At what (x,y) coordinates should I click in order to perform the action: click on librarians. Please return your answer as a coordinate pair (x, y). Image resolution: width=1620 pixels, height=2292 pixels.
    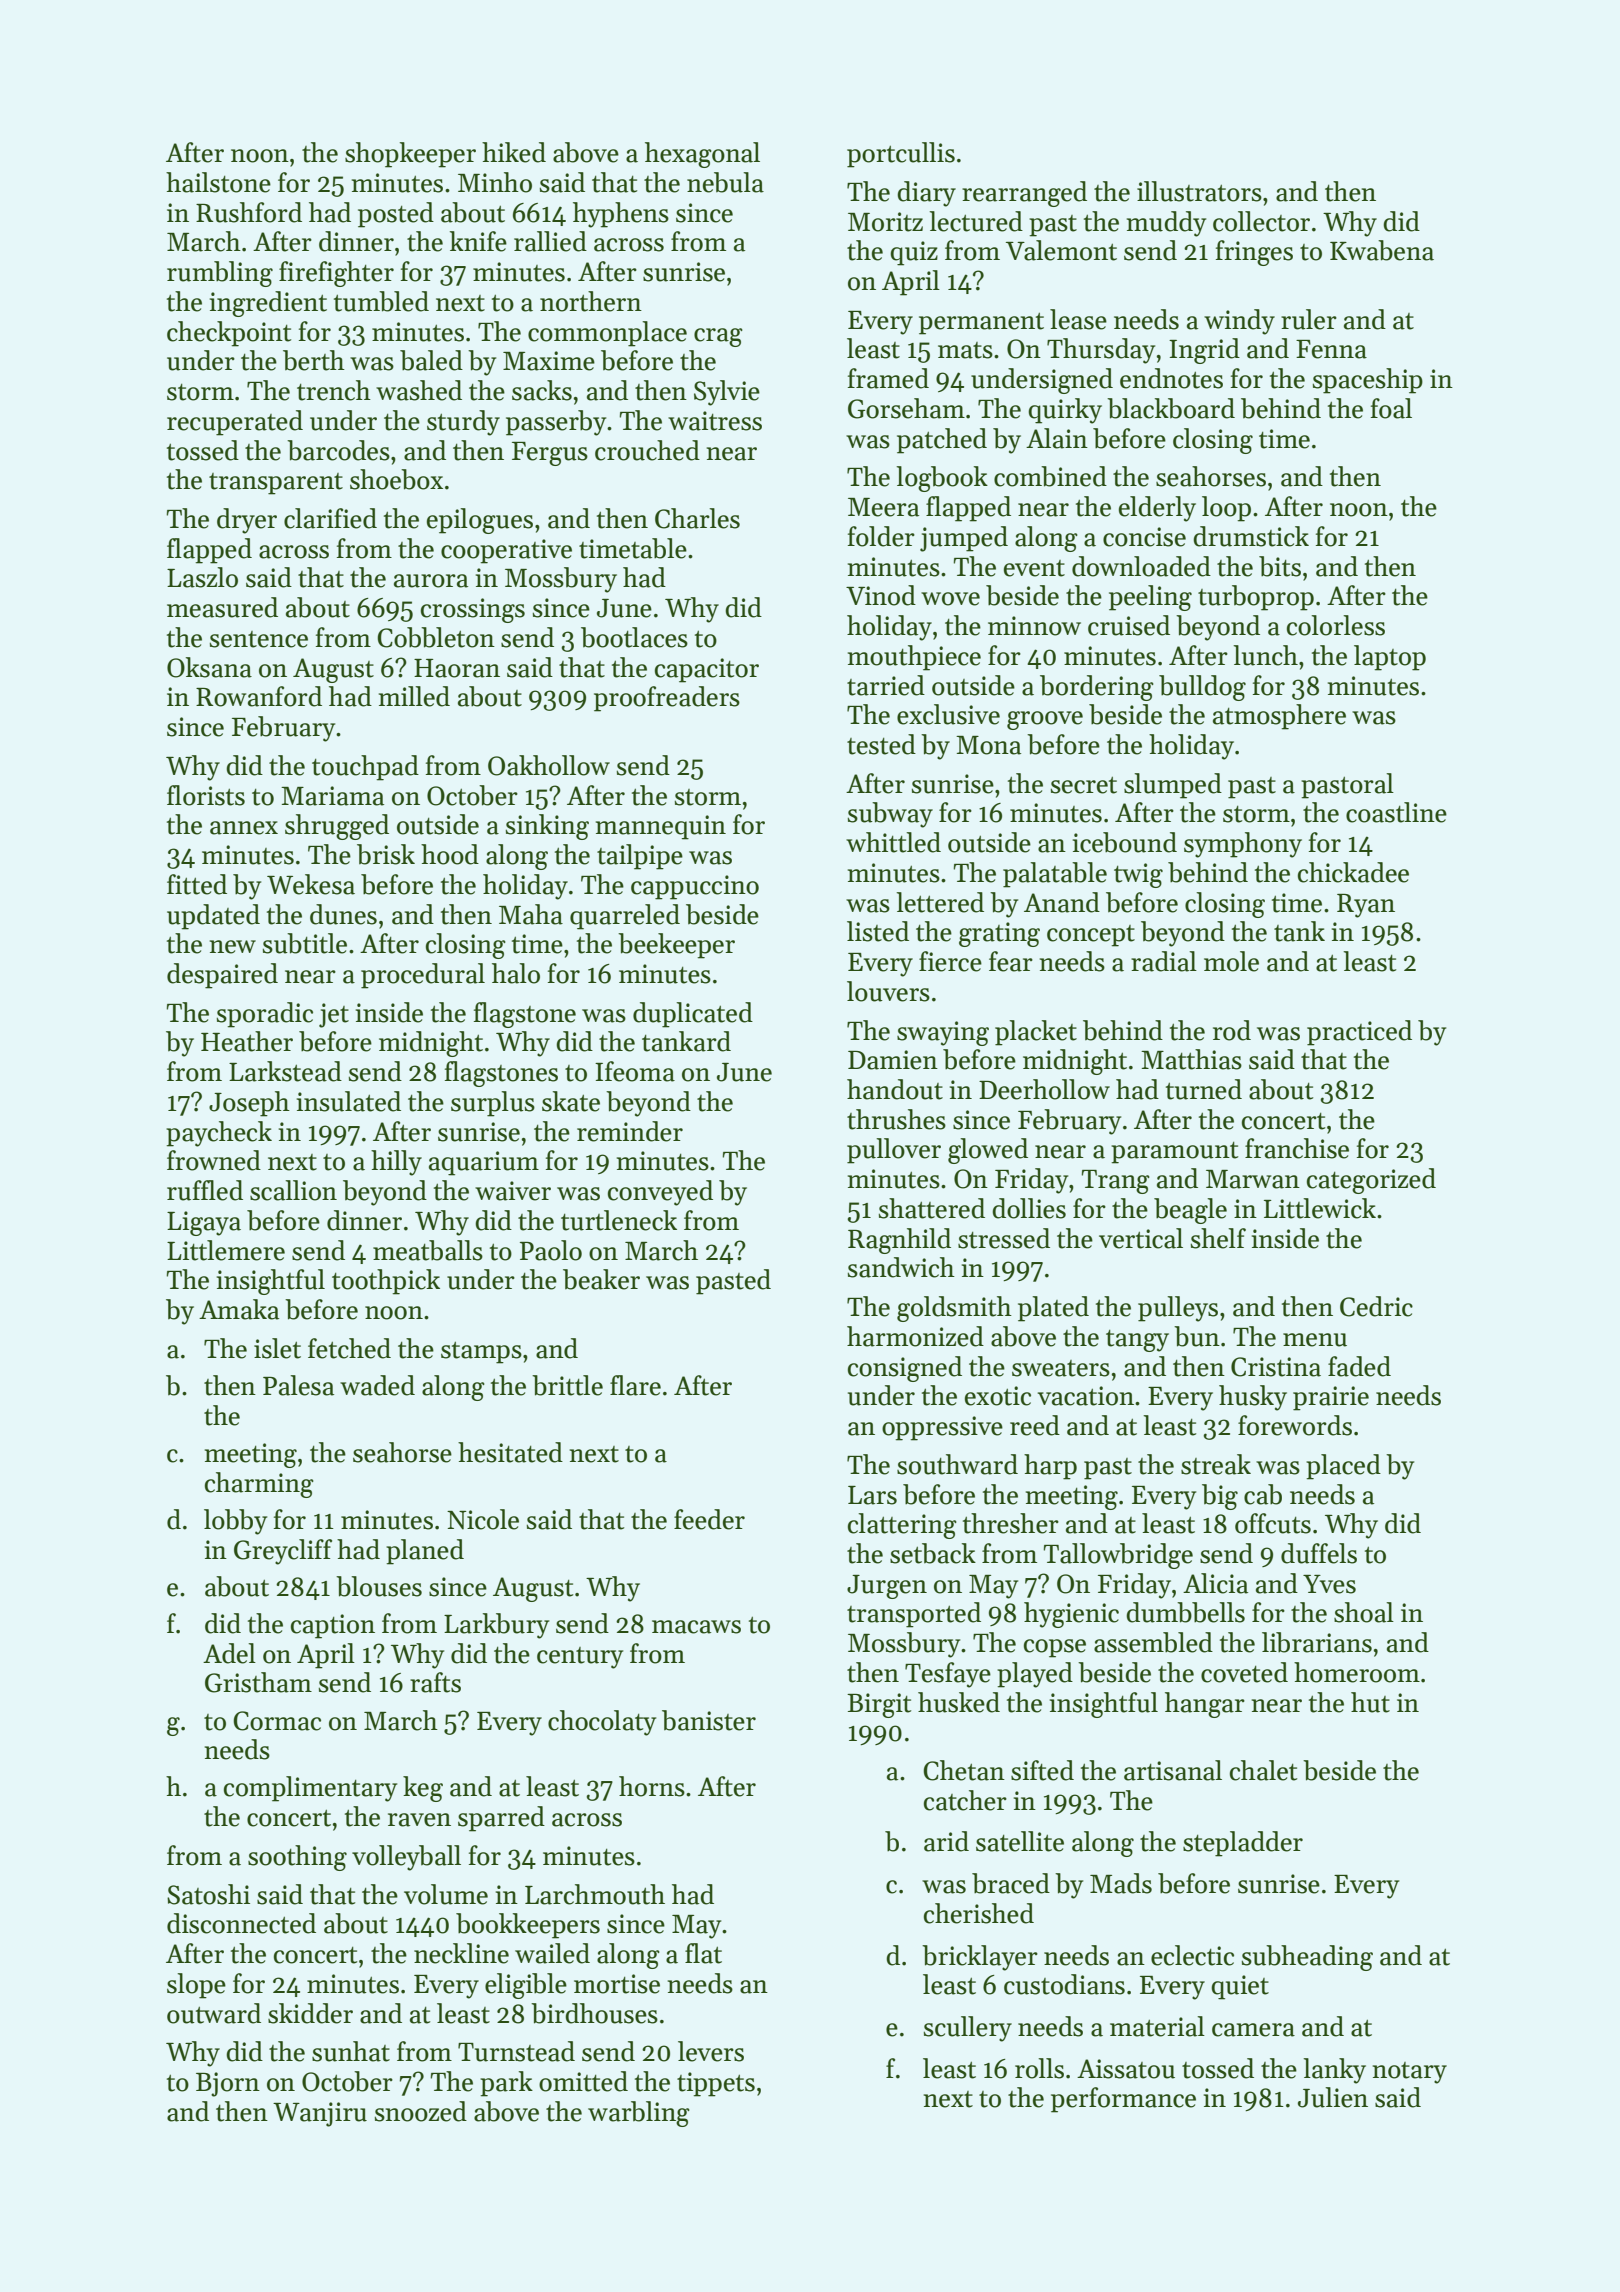
    Looking at the image, I should click on (1317, 1642).
